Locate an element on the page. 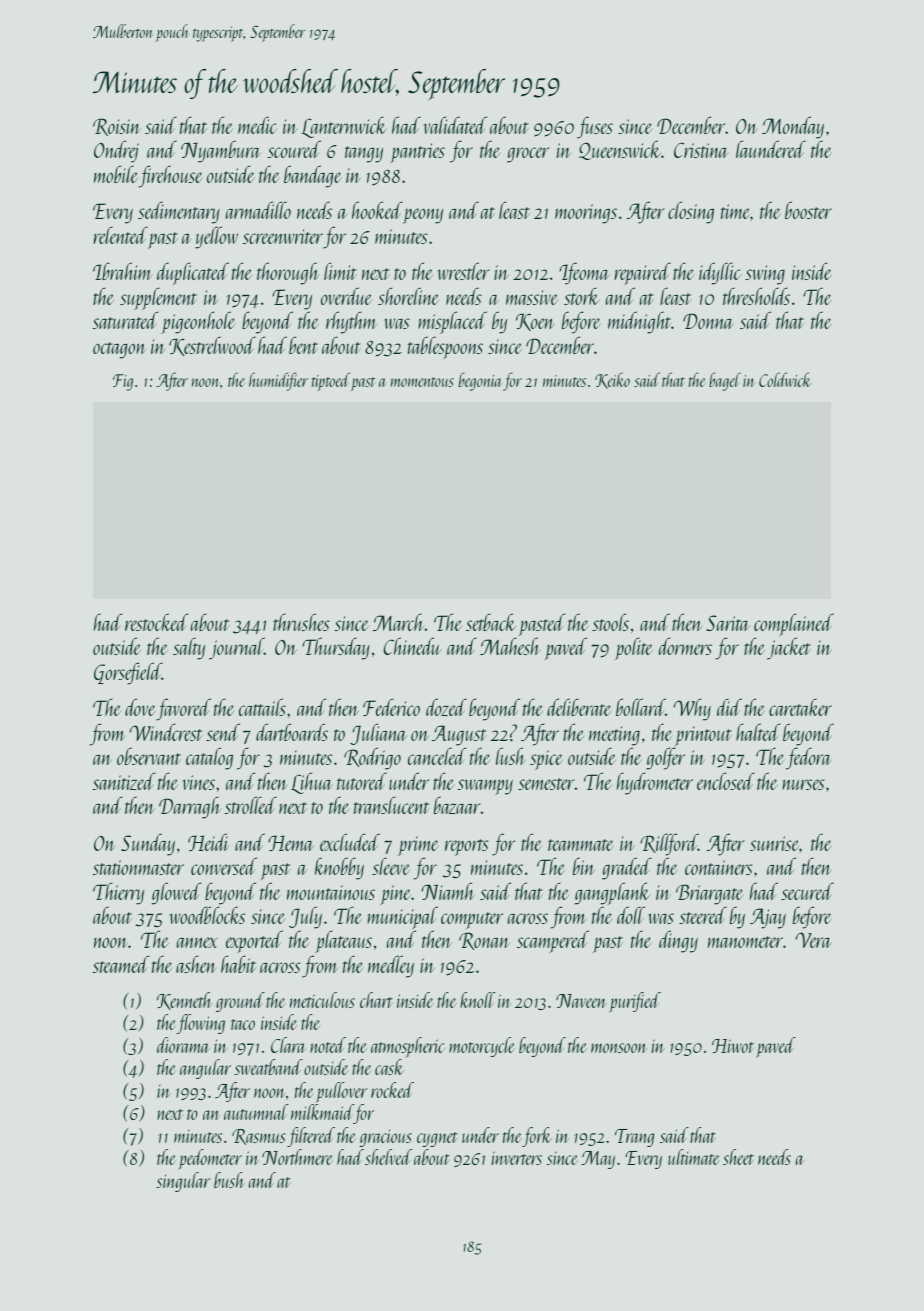 The image size is (924, 1311). dartboards is located at coordinates (292, 732).
